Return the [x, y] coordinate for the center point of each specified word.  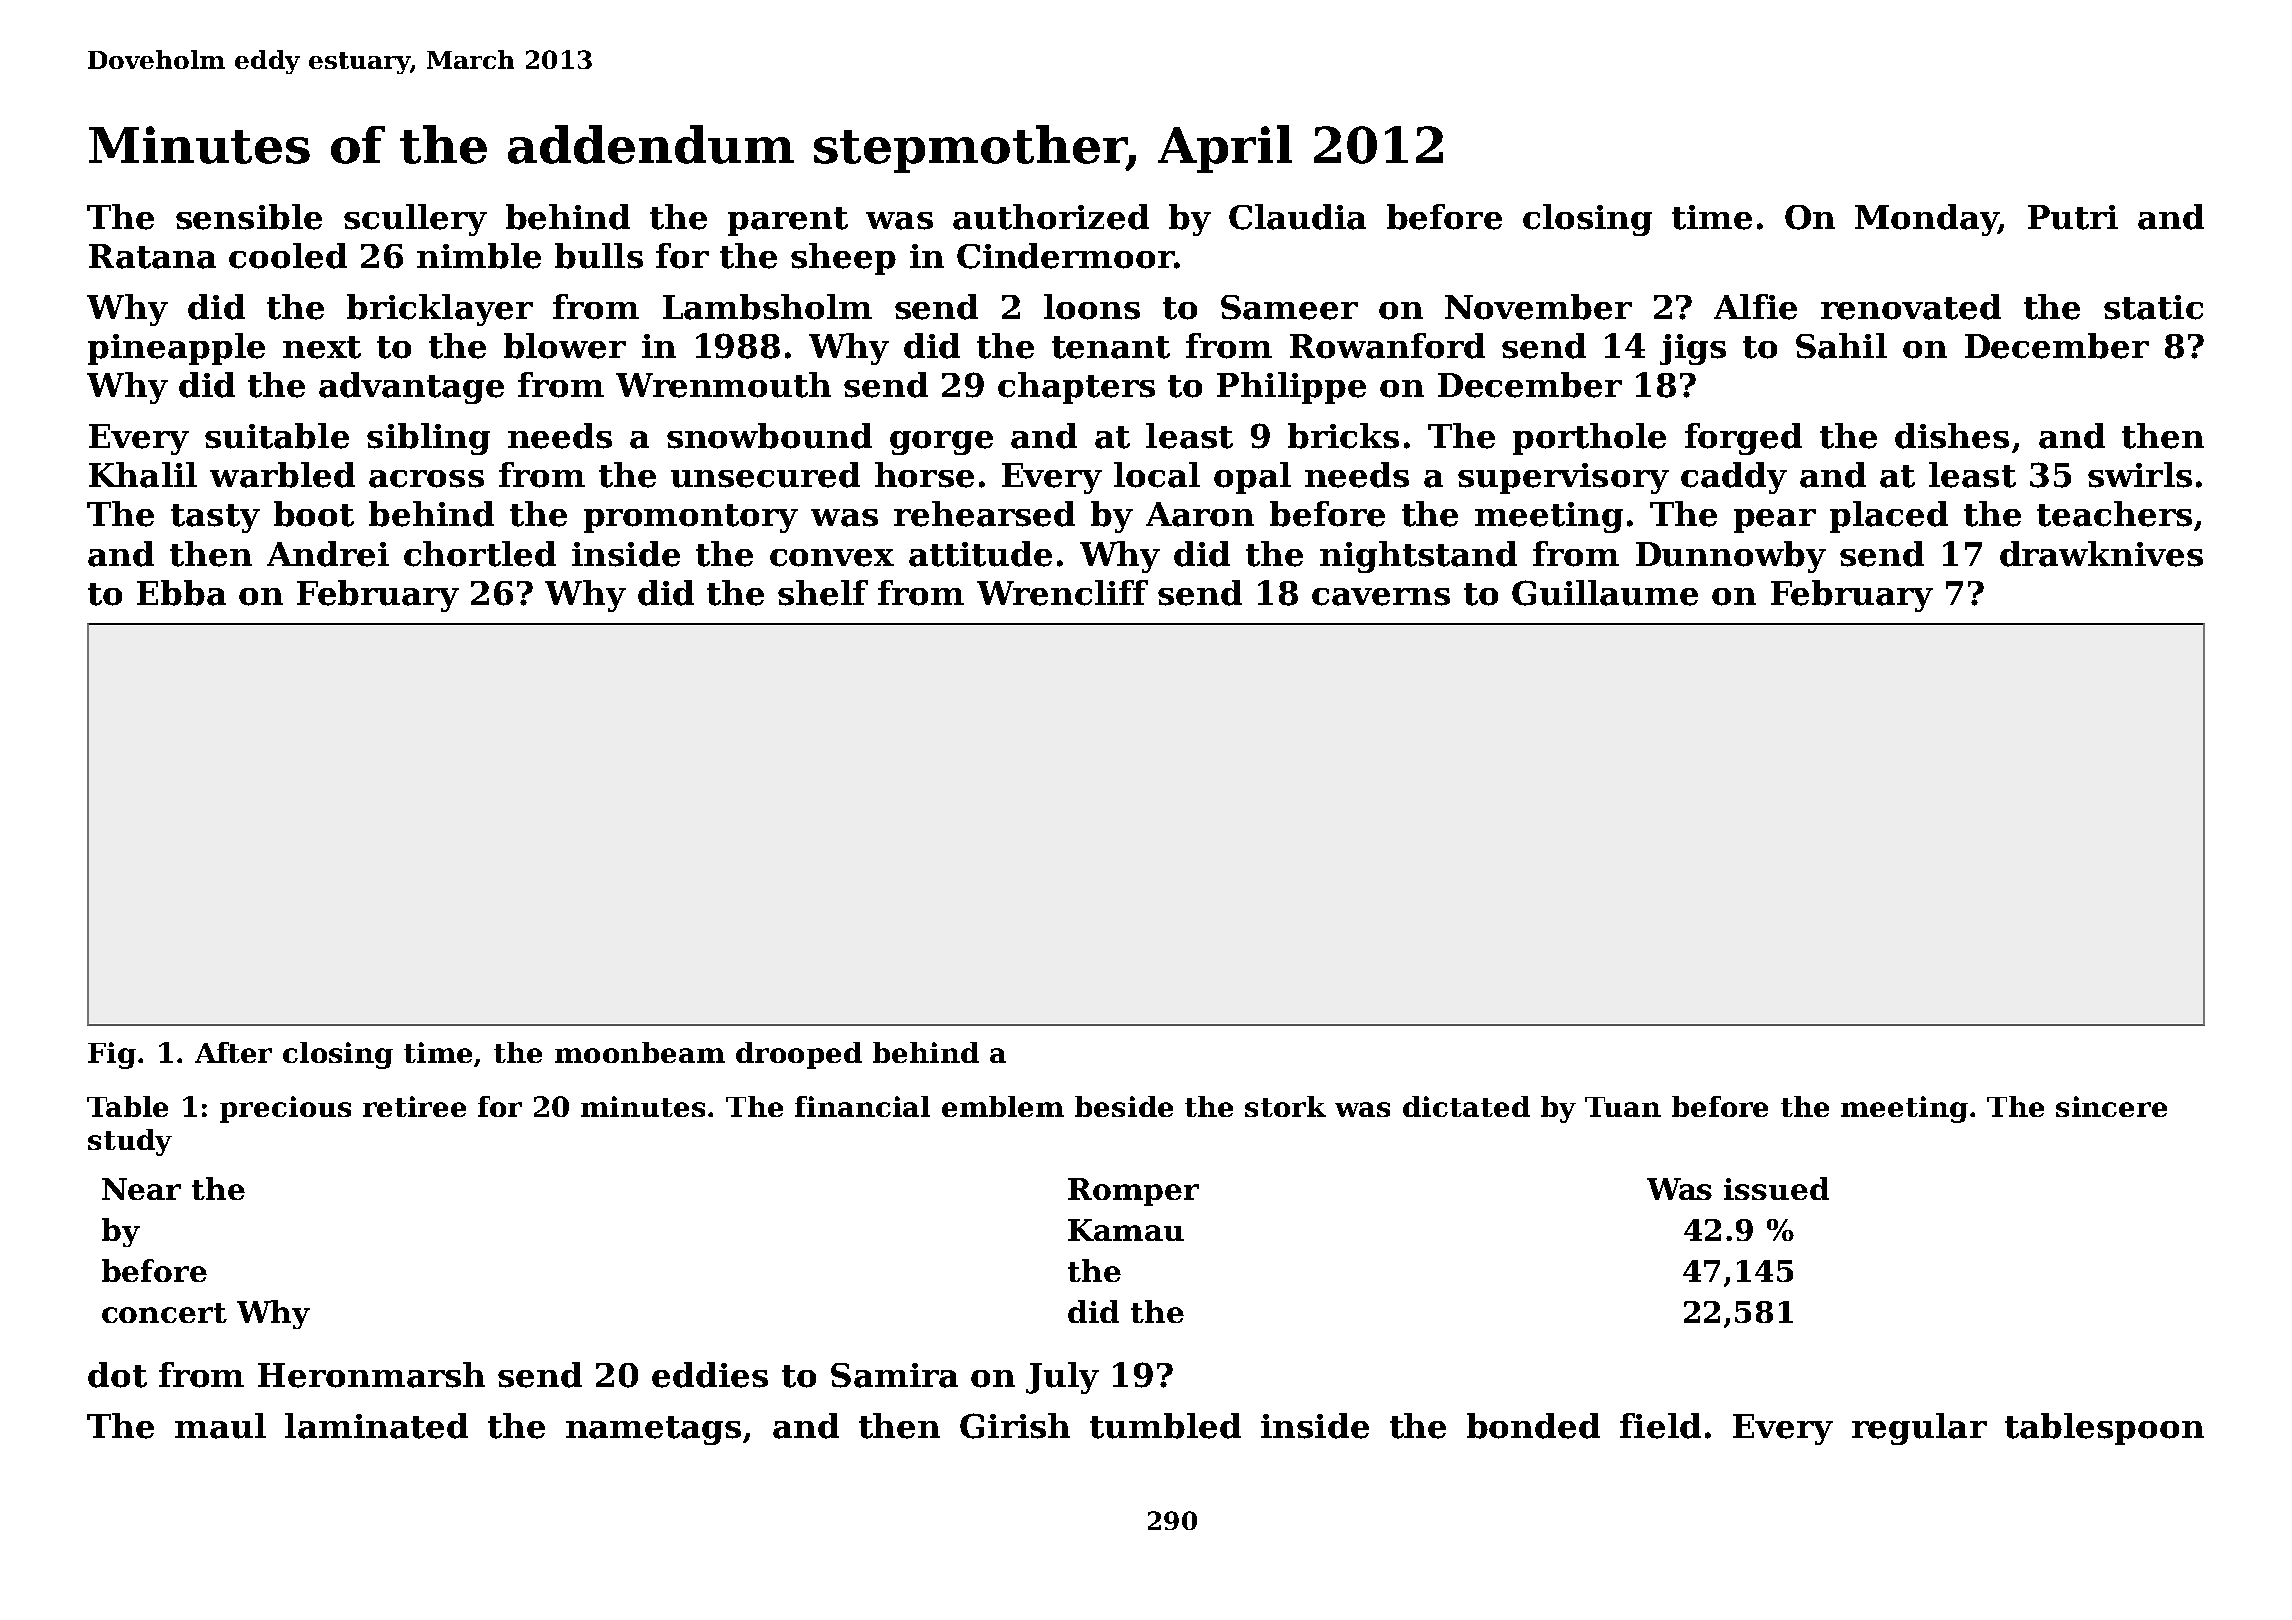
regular [1919, 1429]
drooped [799, 1055]
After [233, 1052]
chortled [480, 554]
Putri [2073, 217]
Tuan [1623, 1107]
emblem [1003, 1106]
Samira [894, 1375]
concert [164, 1313]
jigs [1693, 349]
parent [788, 221]
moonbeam [640, 1052]
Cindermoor [1065, 256]
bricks [1343, 436]
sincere [2111, 1106]
